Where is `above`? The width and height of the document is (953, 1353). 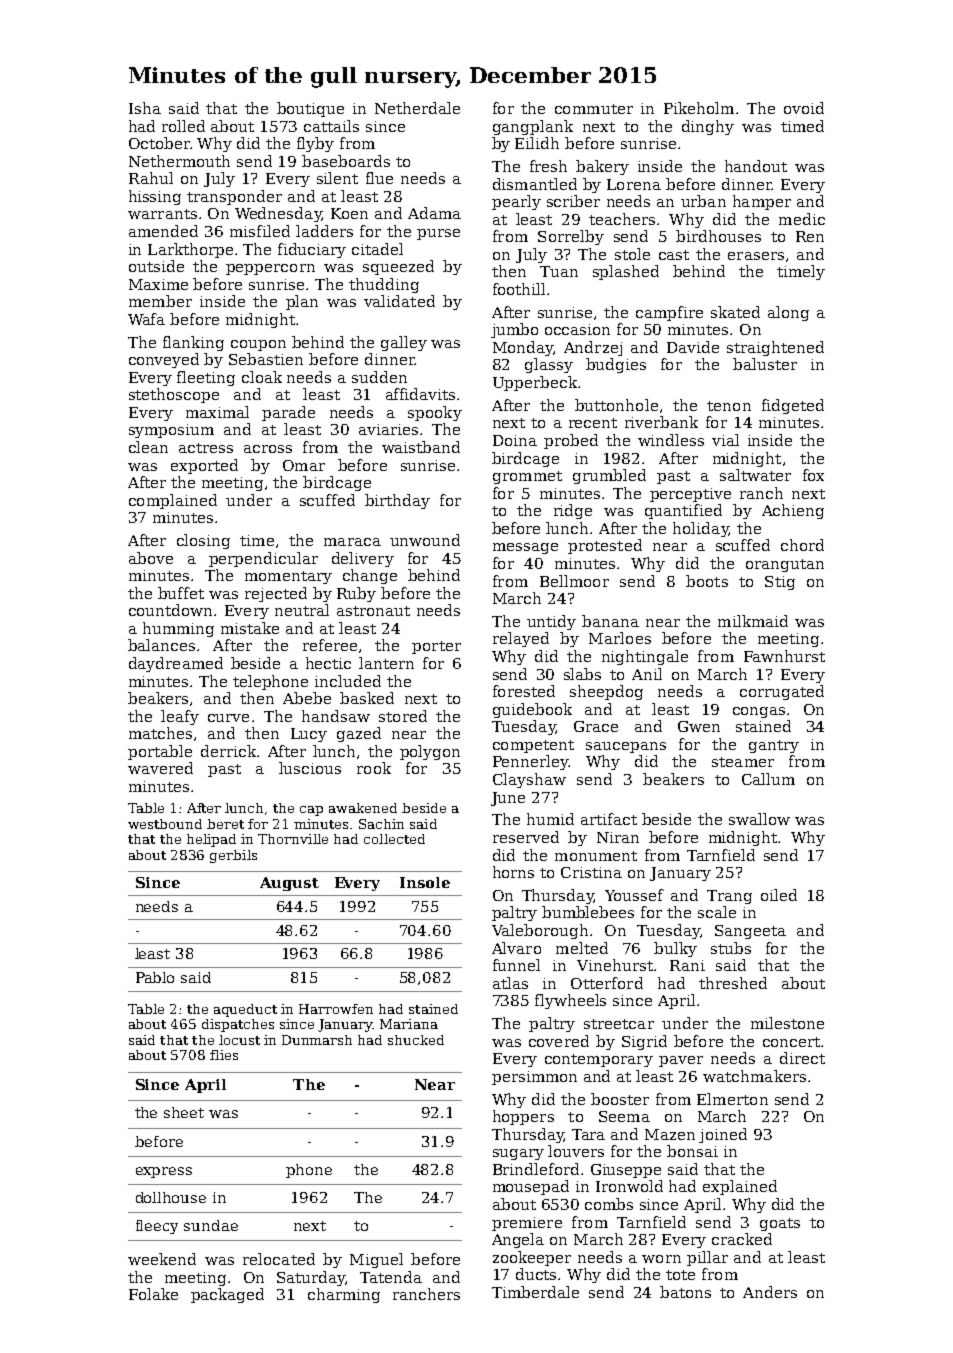 above is located at coordinates (151, 558).
